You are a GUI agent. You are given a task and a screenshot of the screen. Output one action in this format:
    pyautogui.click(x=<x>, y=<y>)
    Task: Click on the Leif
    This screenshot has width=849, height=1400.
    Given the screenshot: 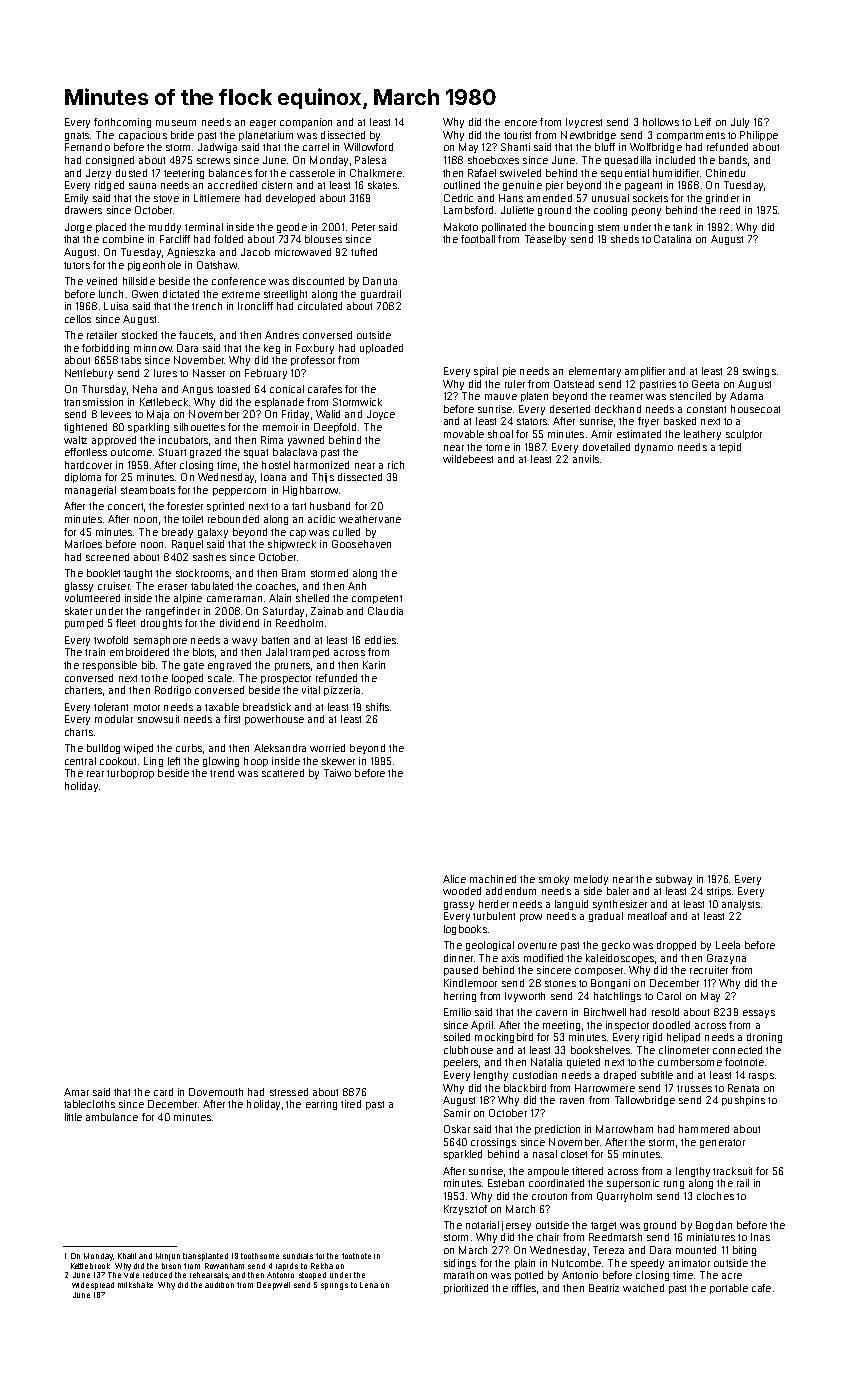 What is the action you would take?
    pyautogui.click(x=703, y=122)
